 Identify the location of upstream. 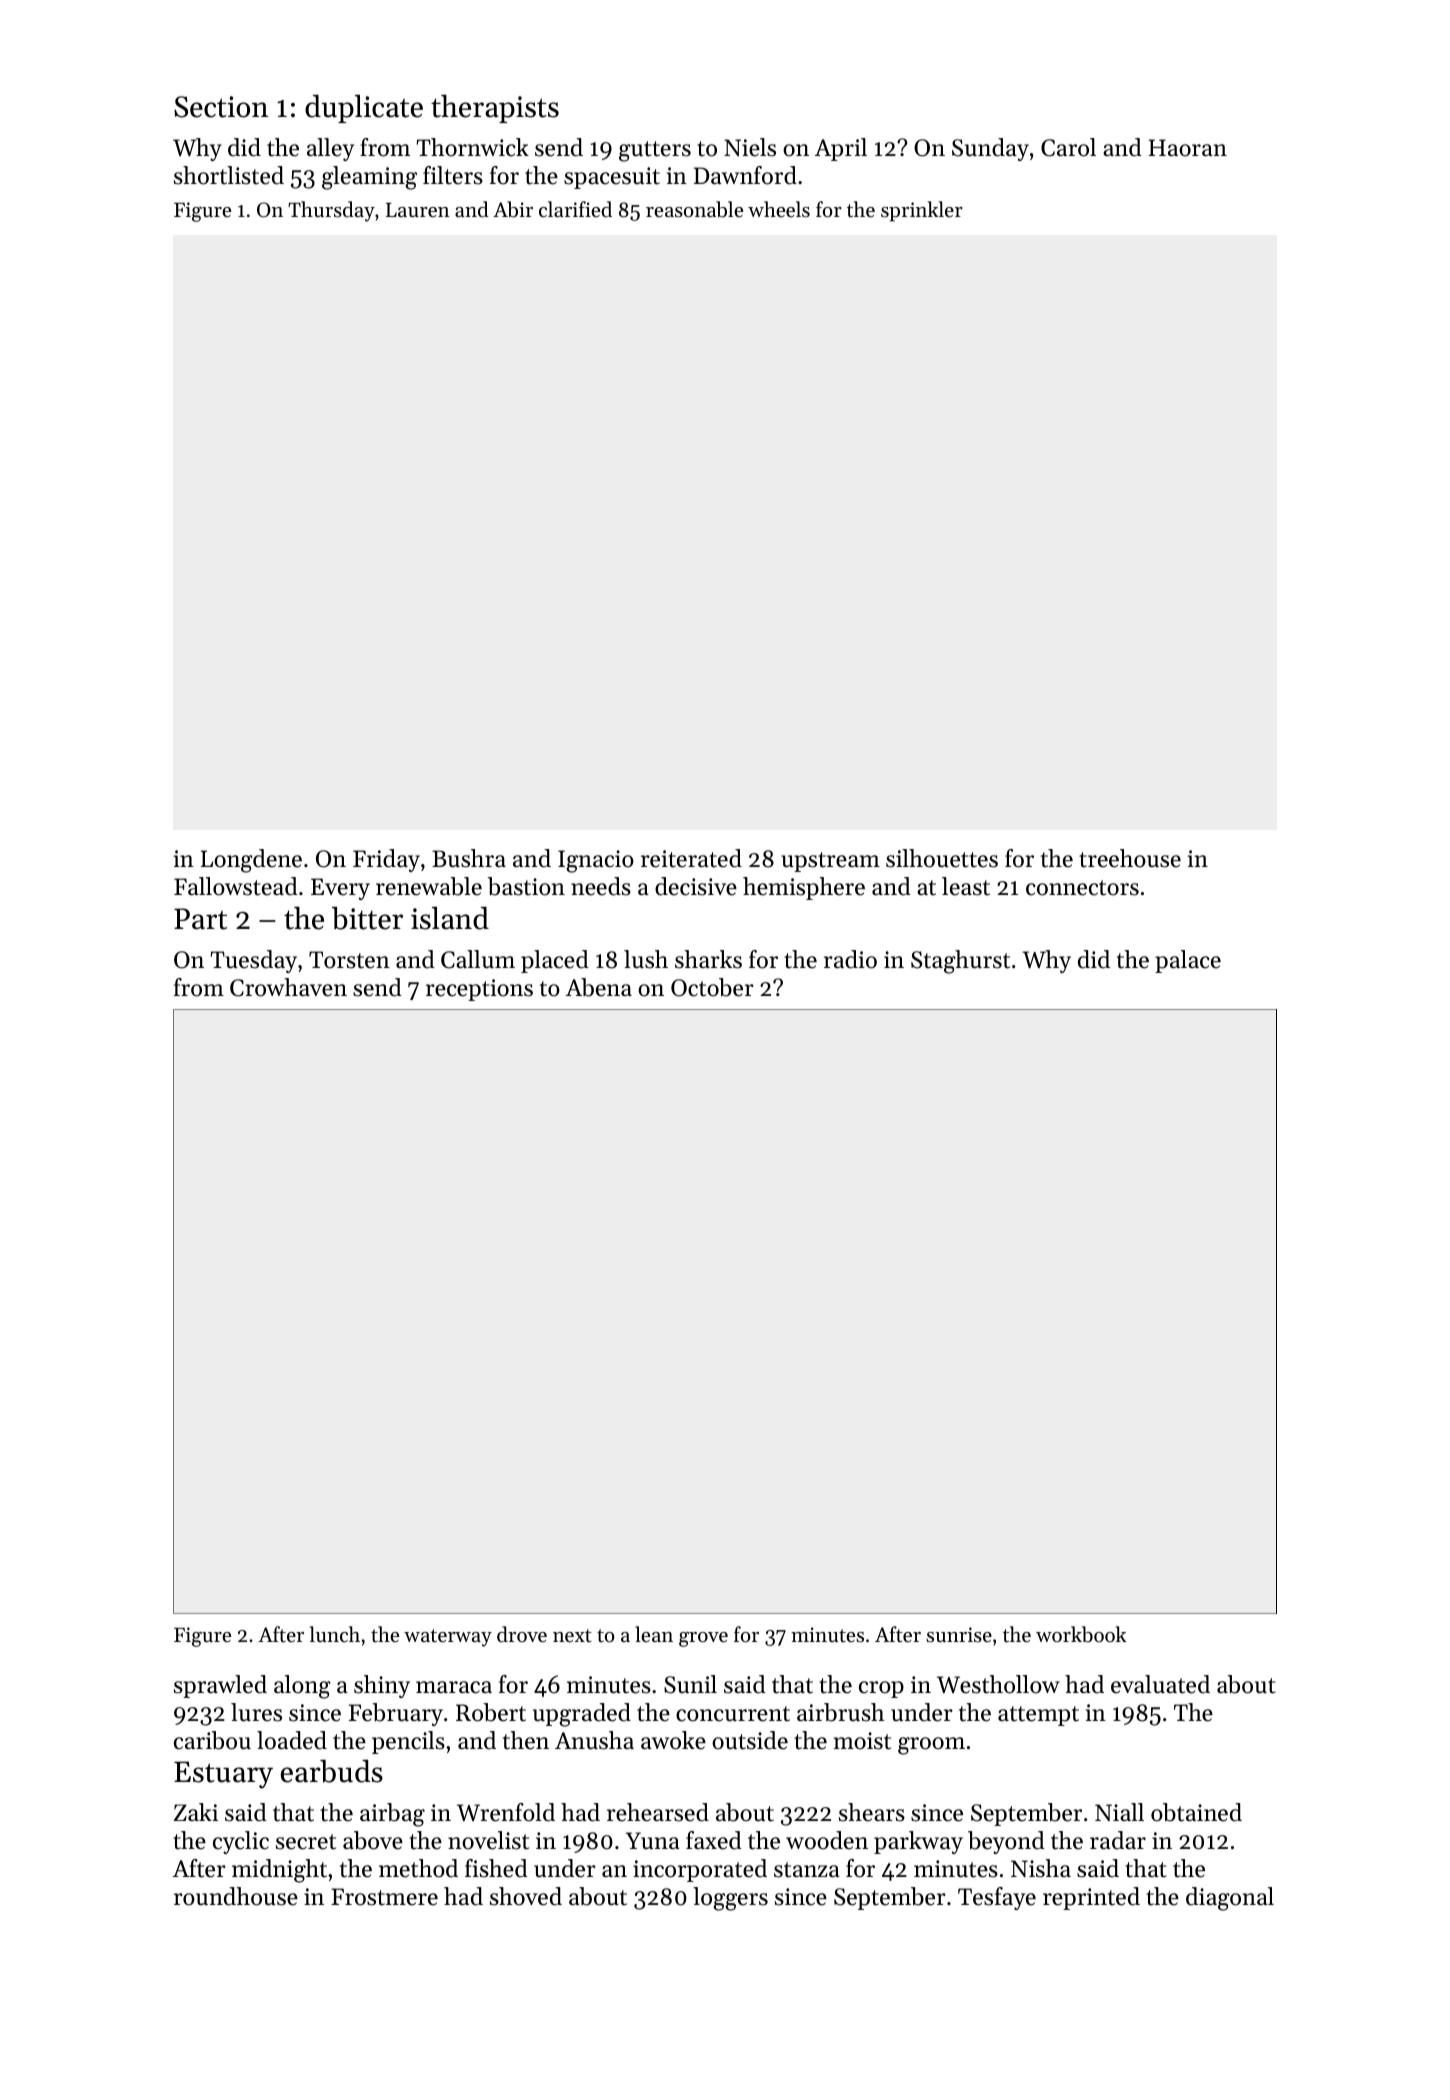
(830, 862).
